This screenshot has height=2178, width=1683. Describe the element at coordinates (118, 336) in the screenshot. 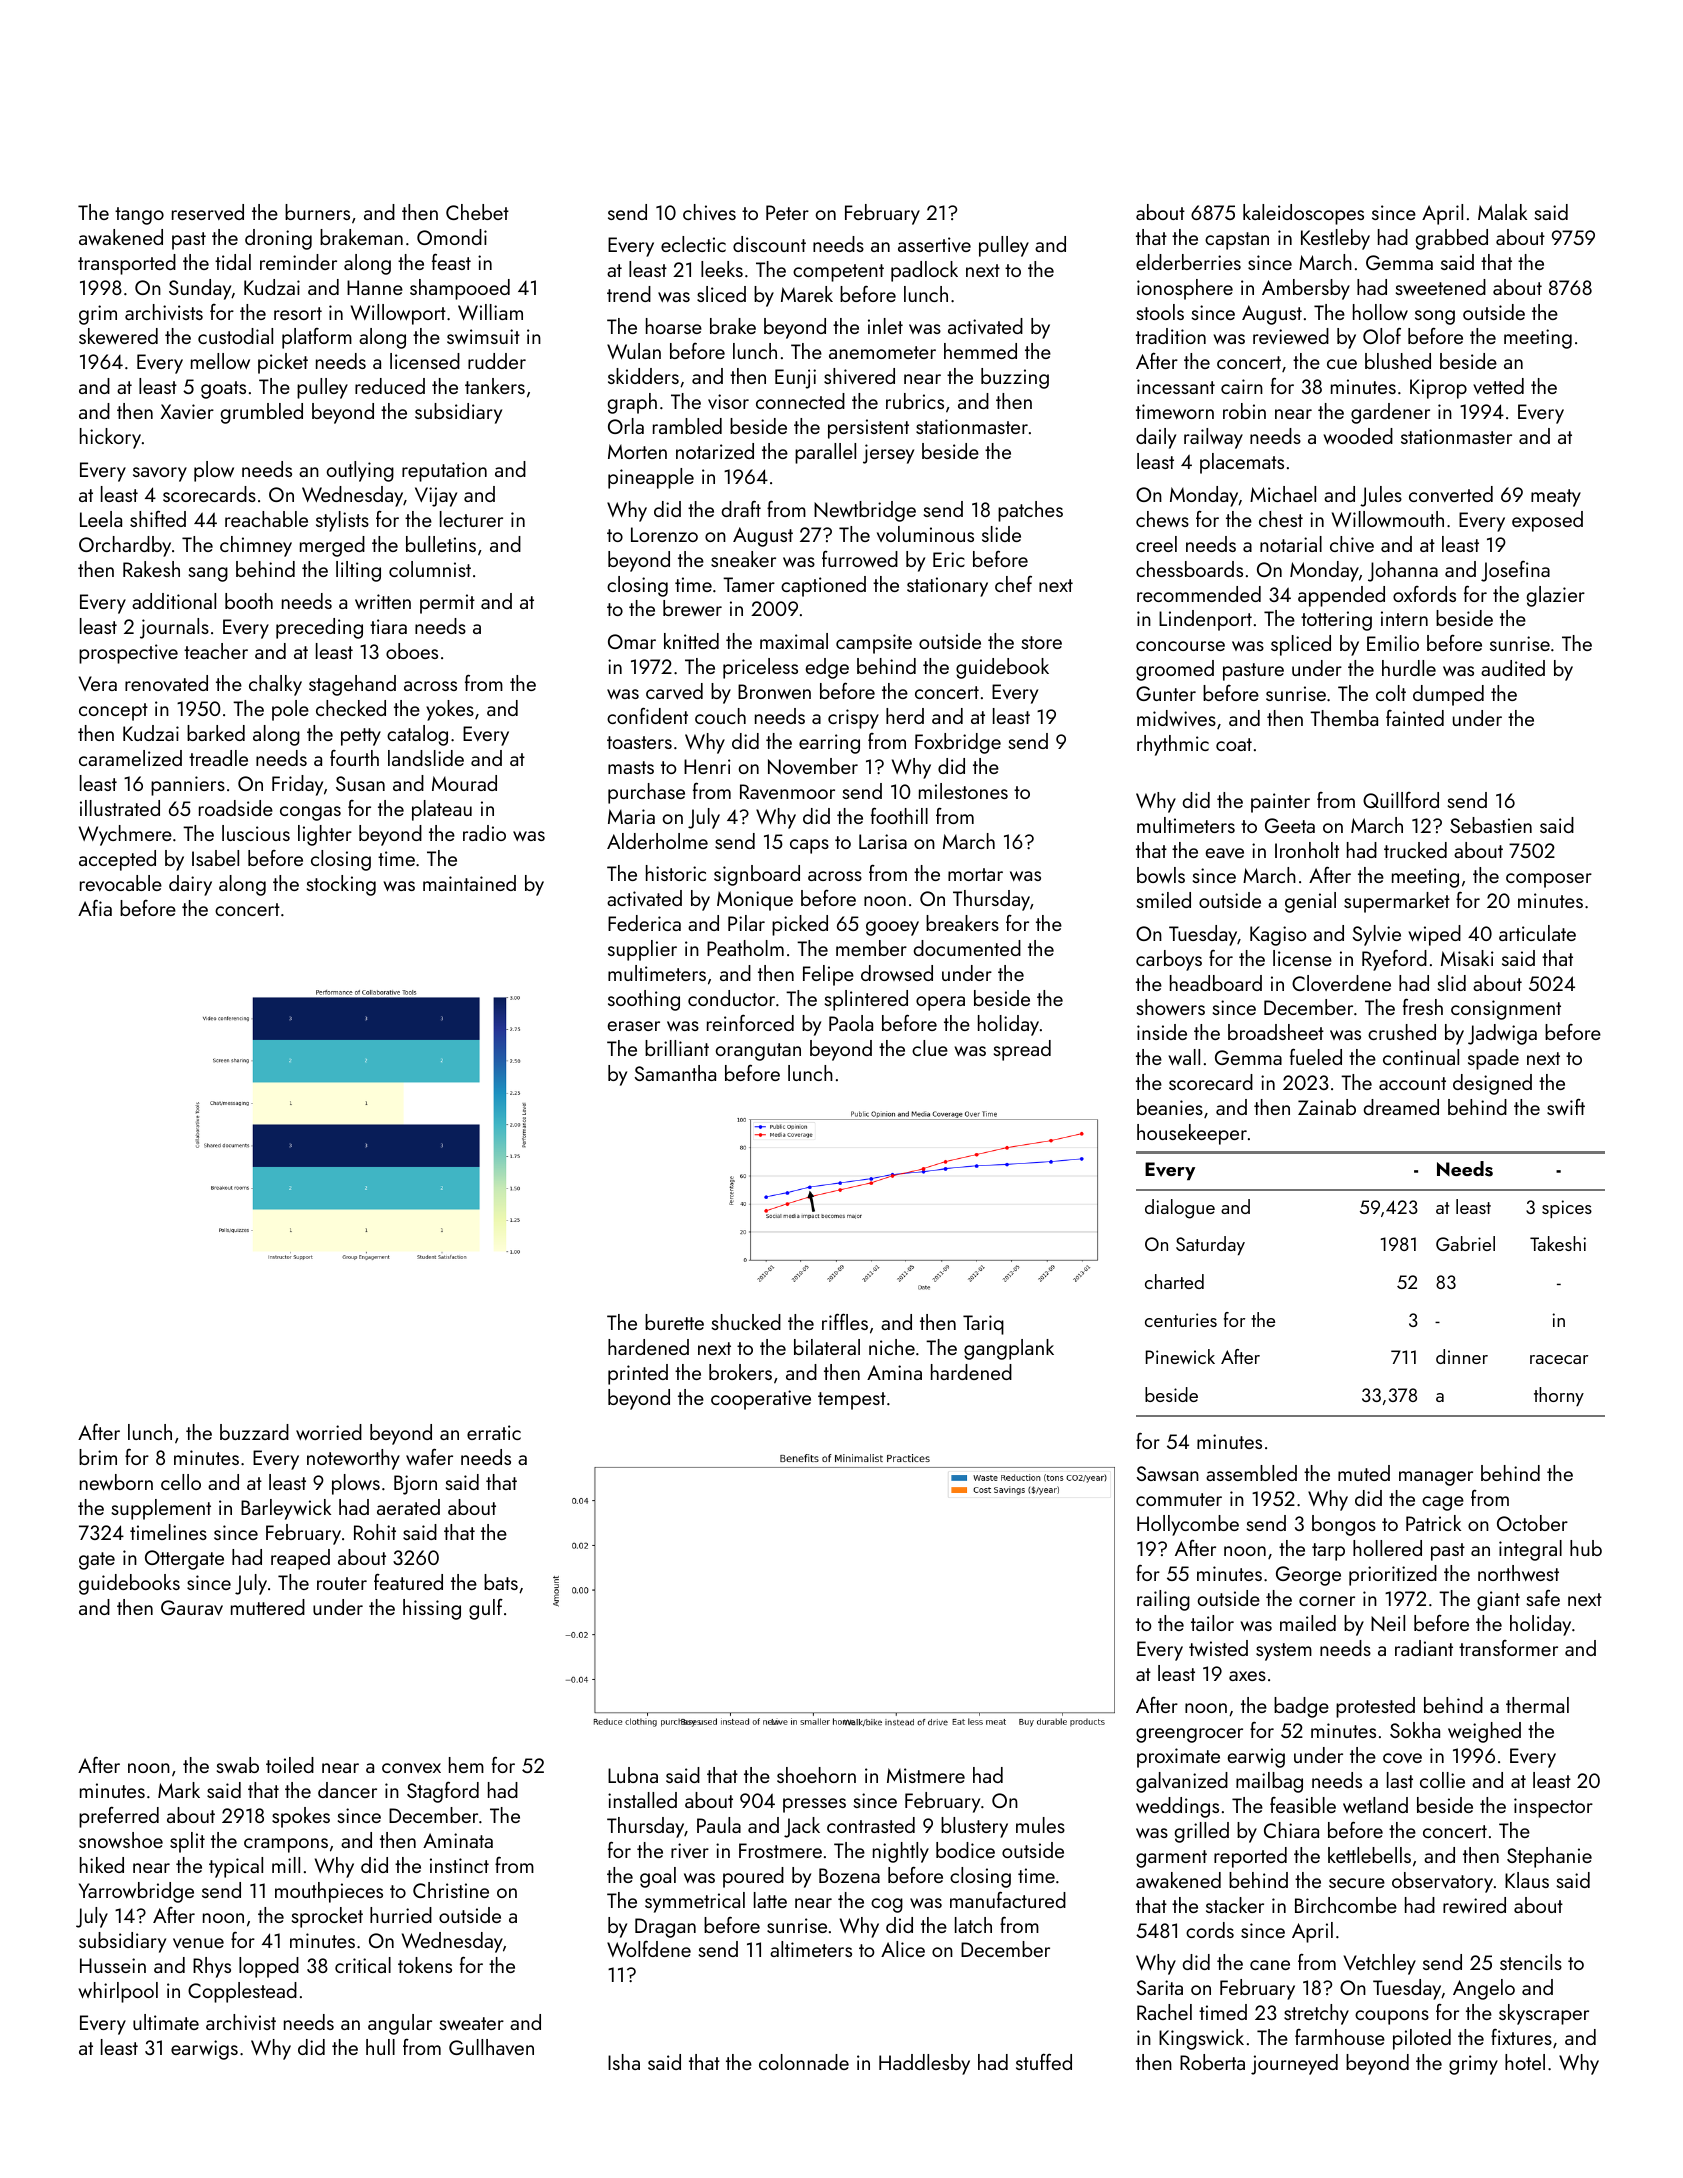

I see `skewered` at that location.
